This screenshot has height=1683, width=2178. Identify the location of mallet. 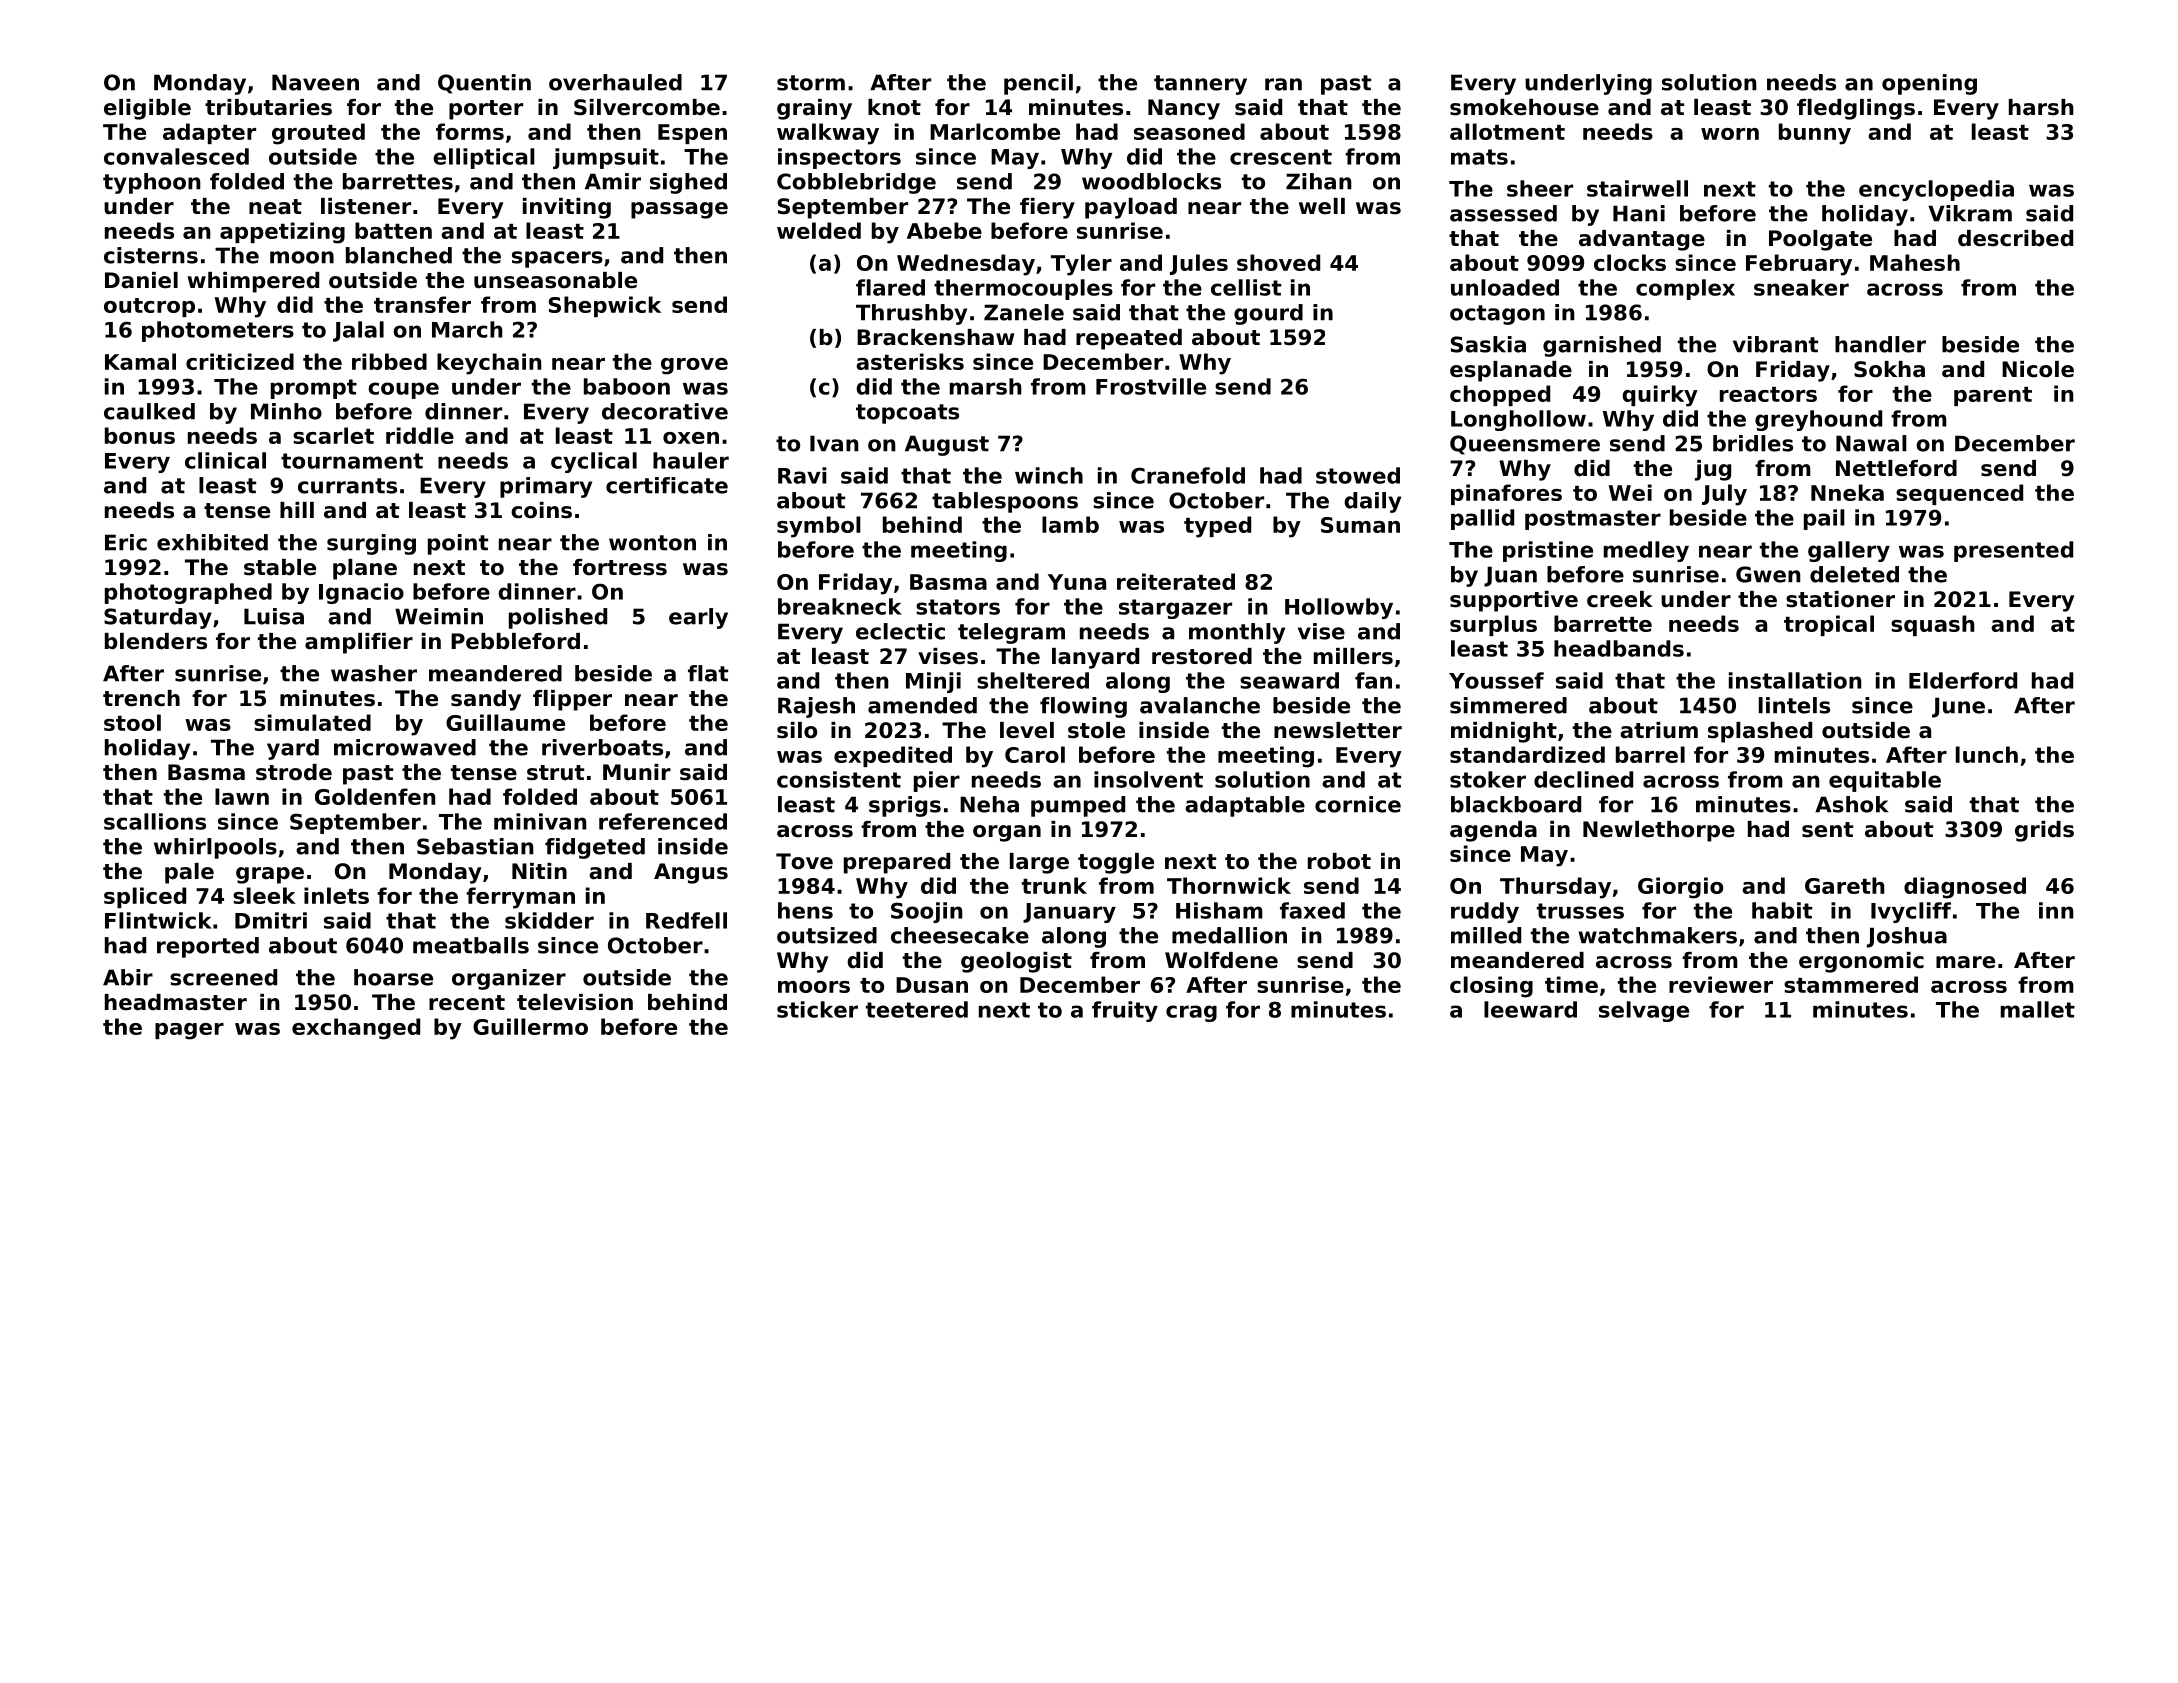
(2038, 1009).
